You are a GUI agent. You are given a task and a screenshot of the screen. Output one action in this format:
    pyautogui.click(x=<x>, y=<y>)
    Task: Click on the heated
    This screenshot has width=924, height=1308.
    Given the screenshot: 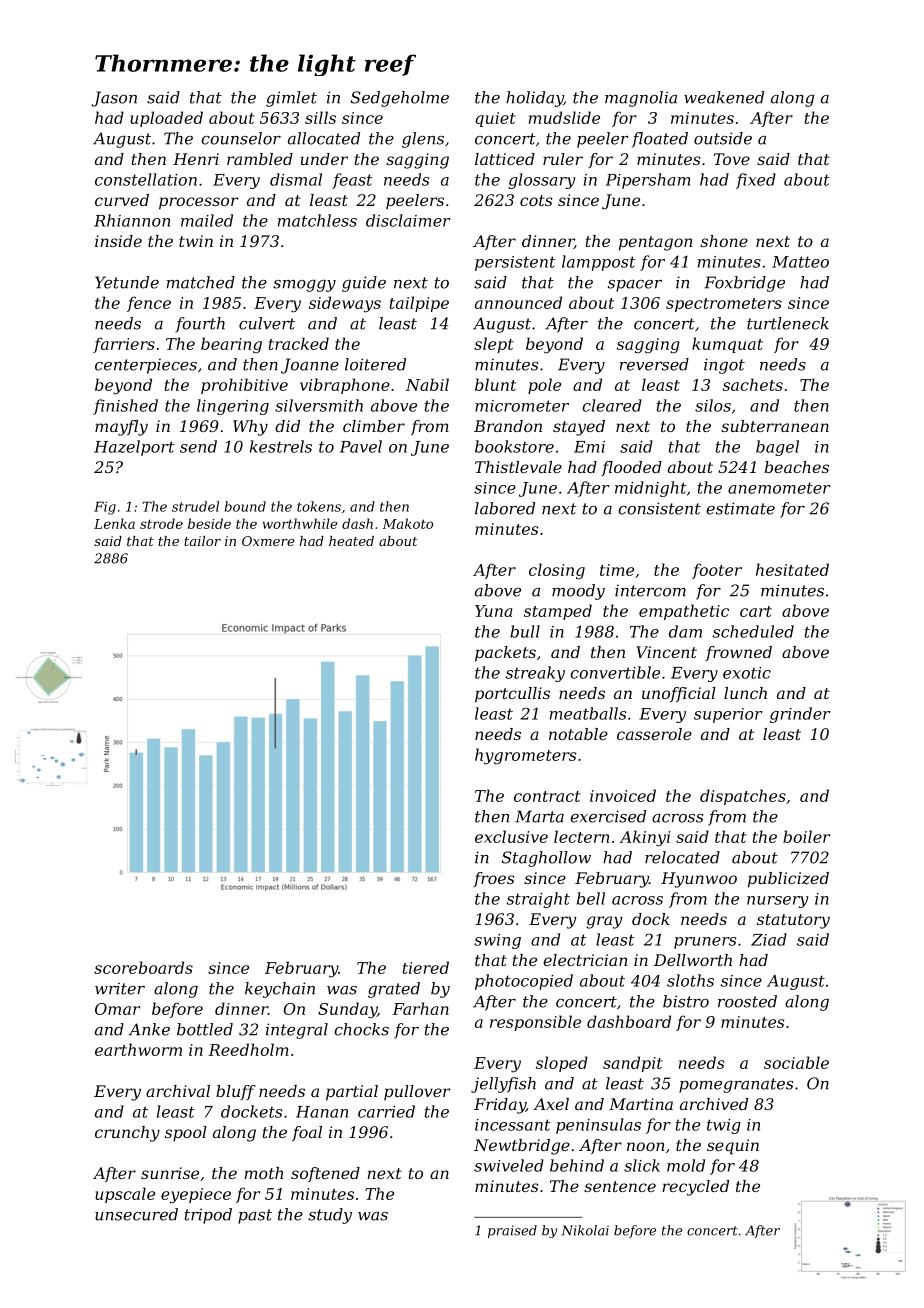 What is the action you would take?
    pyautogui.click(x=351, y=541)
